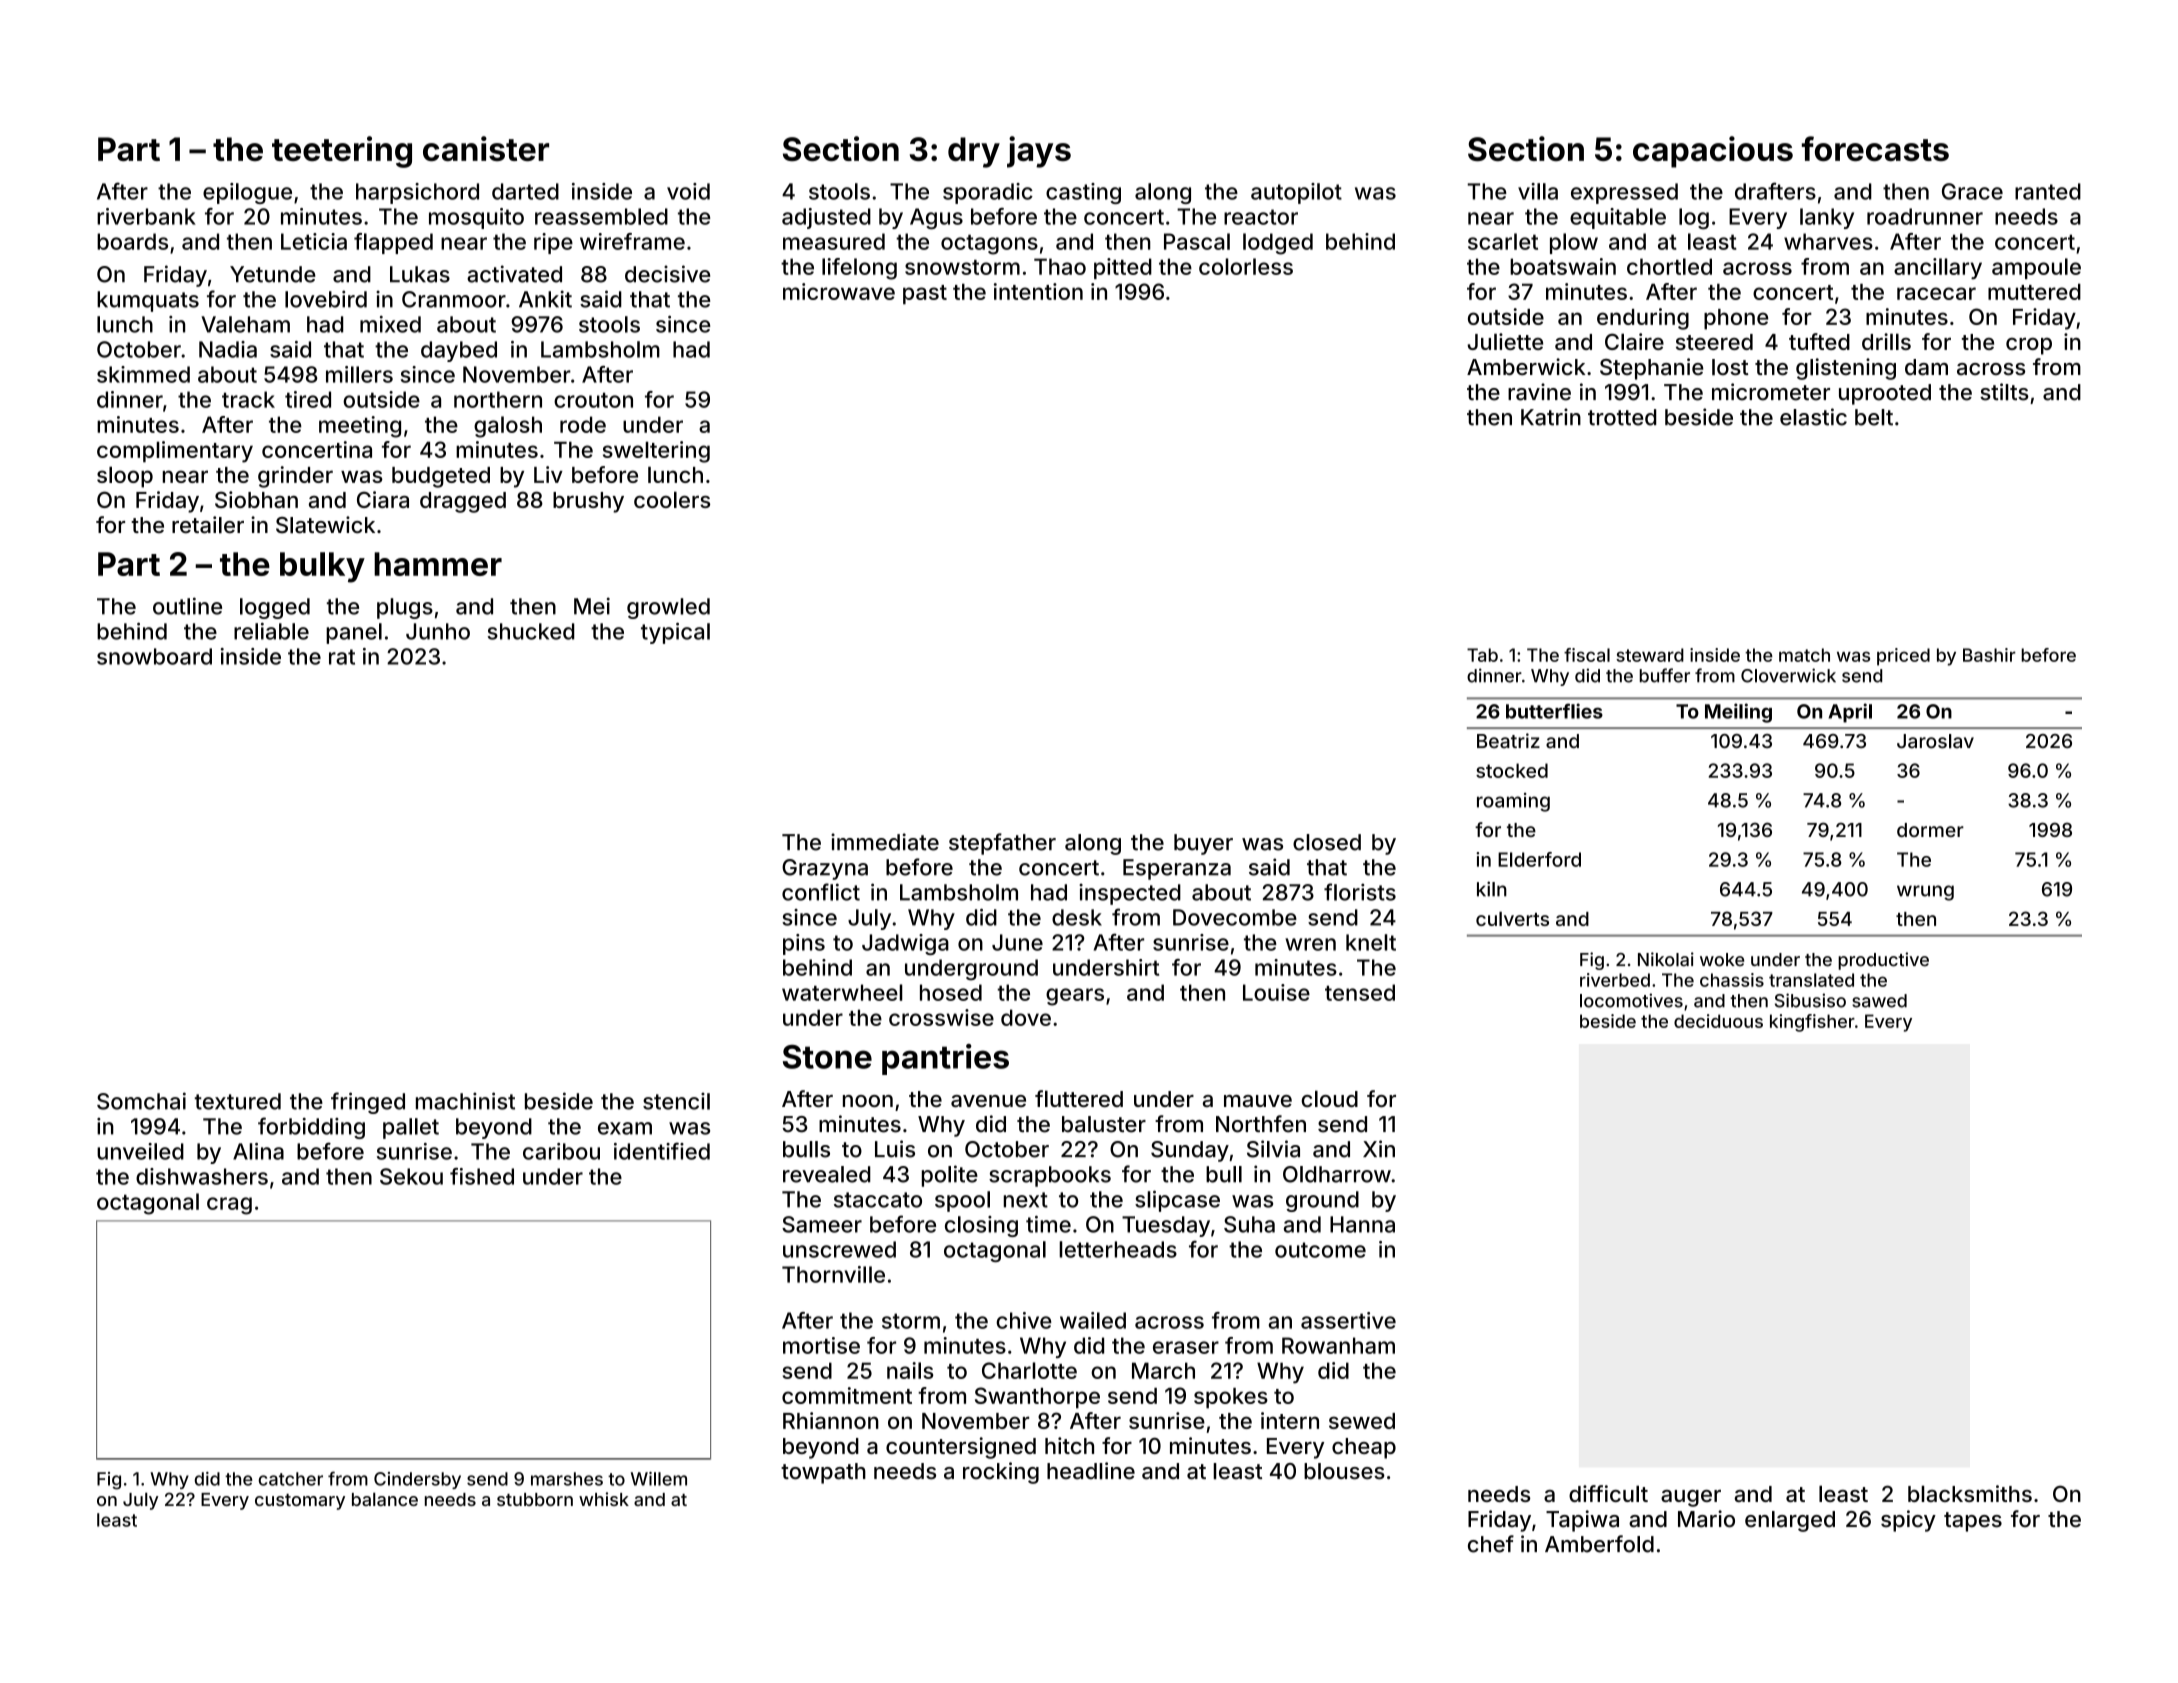 The image size is (2178, 1683). I want to click on micrometer, so click(1771, 392).
